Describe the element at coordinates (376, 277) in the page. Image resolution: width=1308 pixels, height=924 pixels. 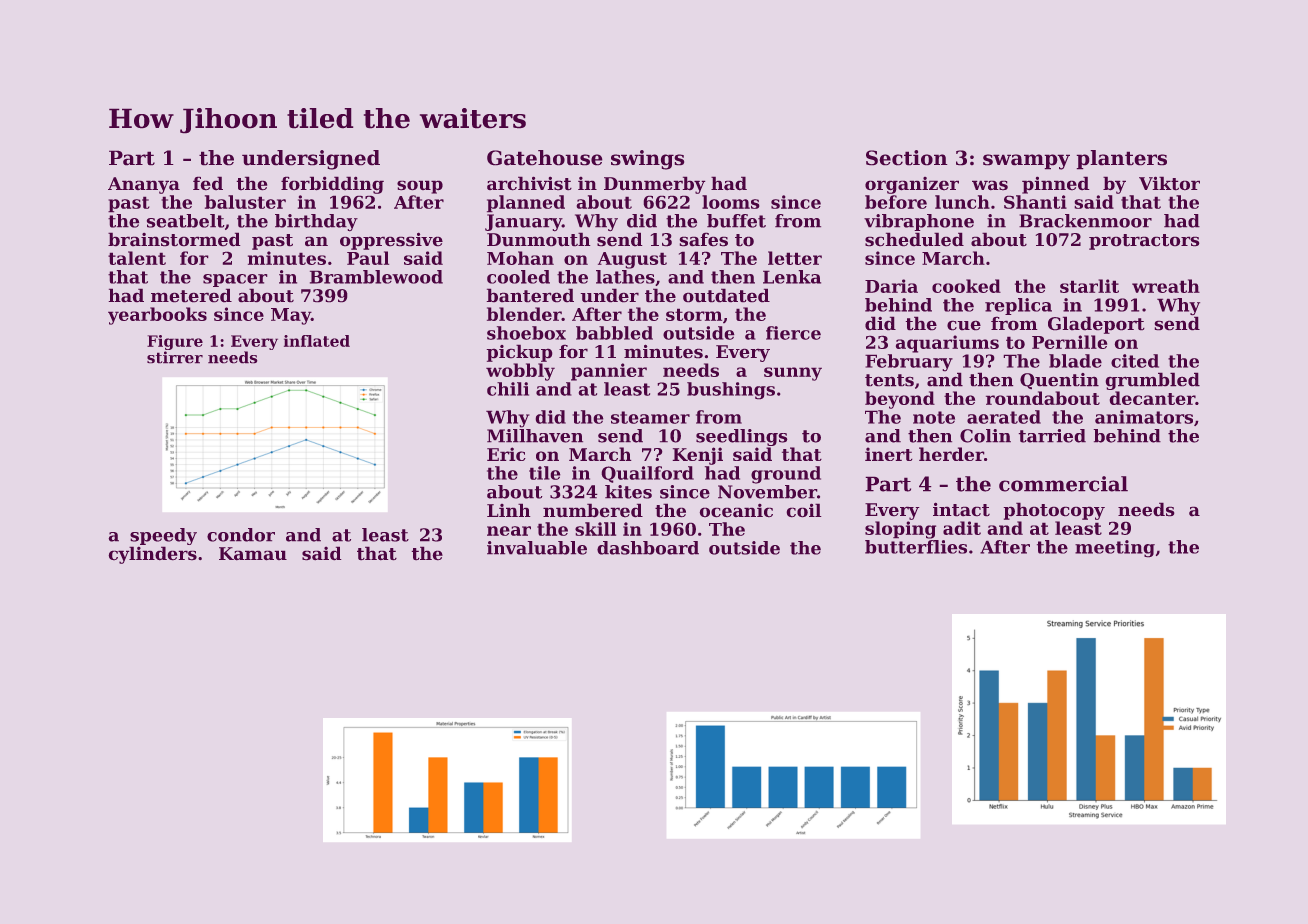
I see `Bramblewood` at that location.
